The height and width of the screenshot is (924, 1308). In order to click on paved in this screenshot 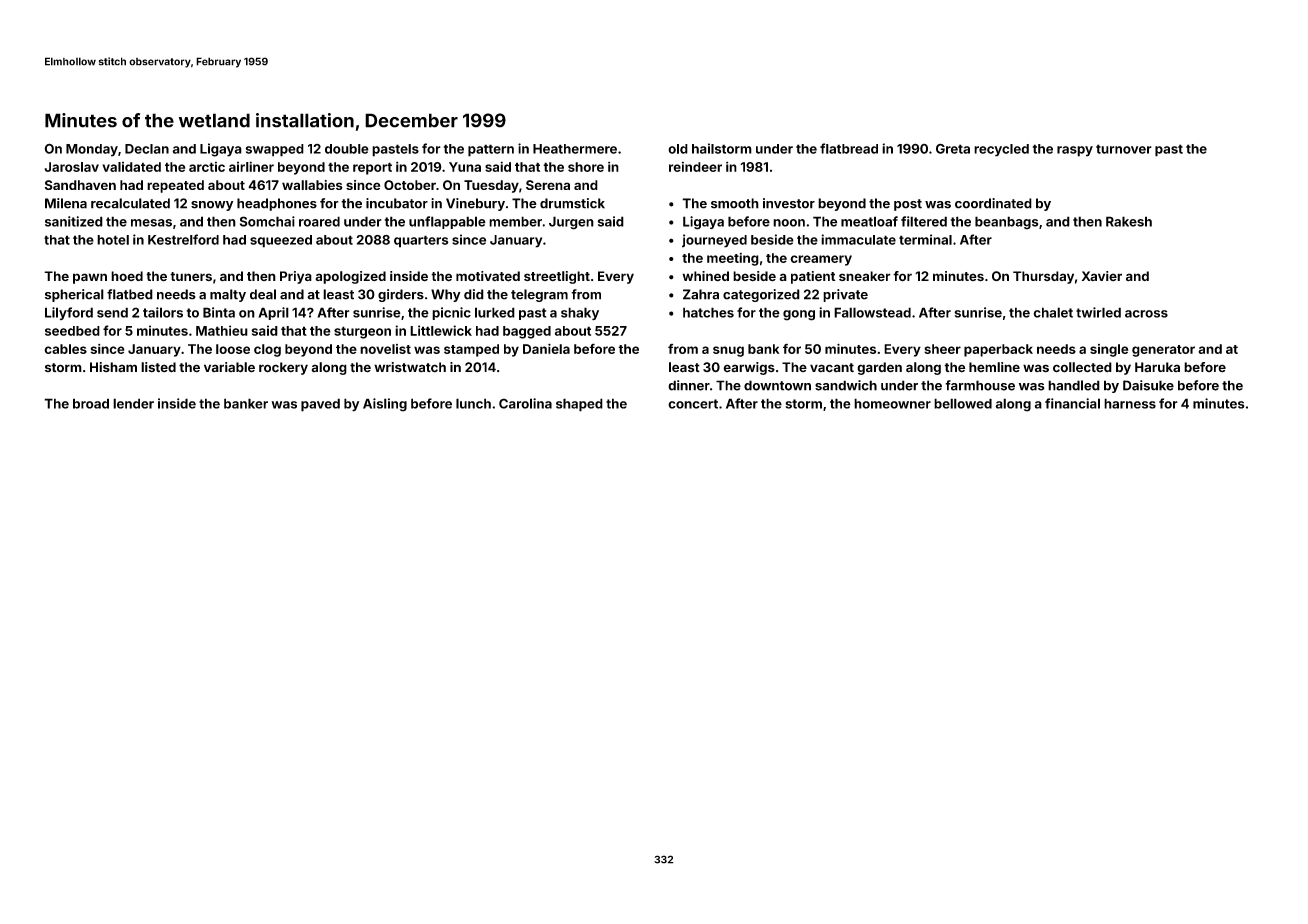, I will do `click(320, 405)`.
